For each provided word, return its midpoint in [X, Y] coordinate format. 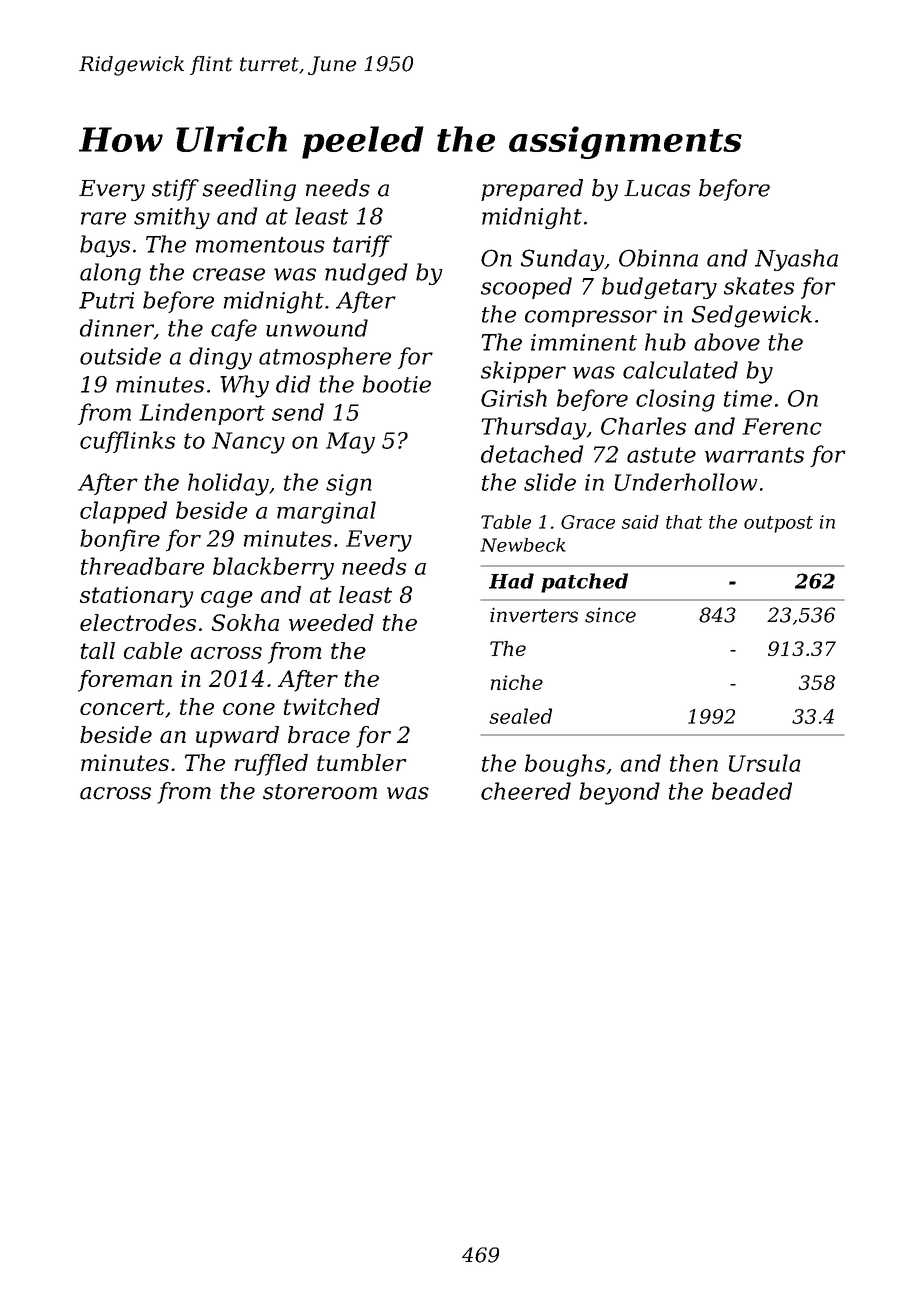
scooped [526, 288]
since [610, 615]
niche [517, 682]
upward [237, 737]
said [640, 522]
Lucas [657, 188]
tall [98, 650]
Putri [106, 300]
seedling [249, 190]
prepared [532, 190]
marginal [326, 512]
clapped [123, 512]
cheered [526, 791]
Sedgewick [752, 316]
